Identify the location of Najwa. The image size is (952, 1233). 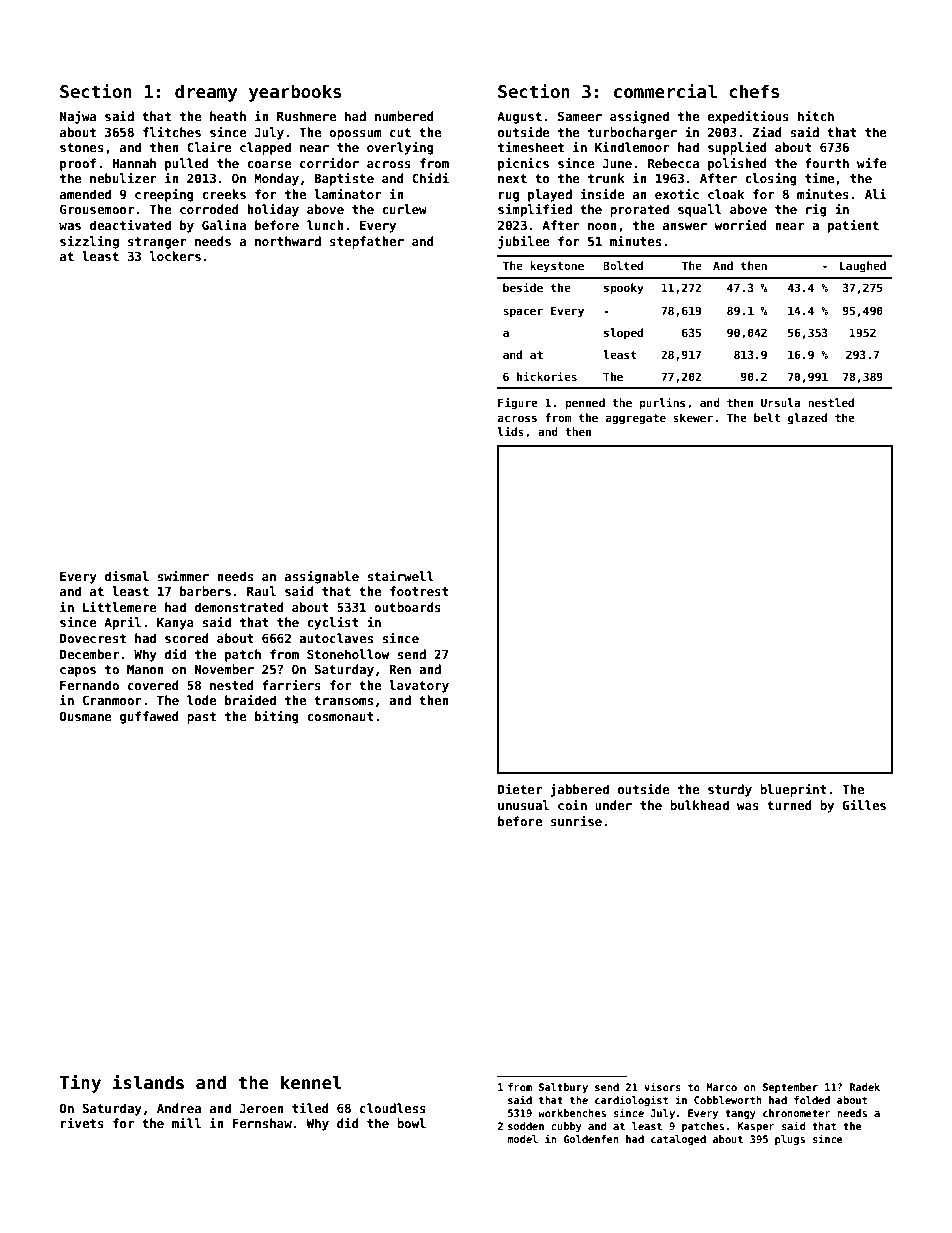
(78, 117).
